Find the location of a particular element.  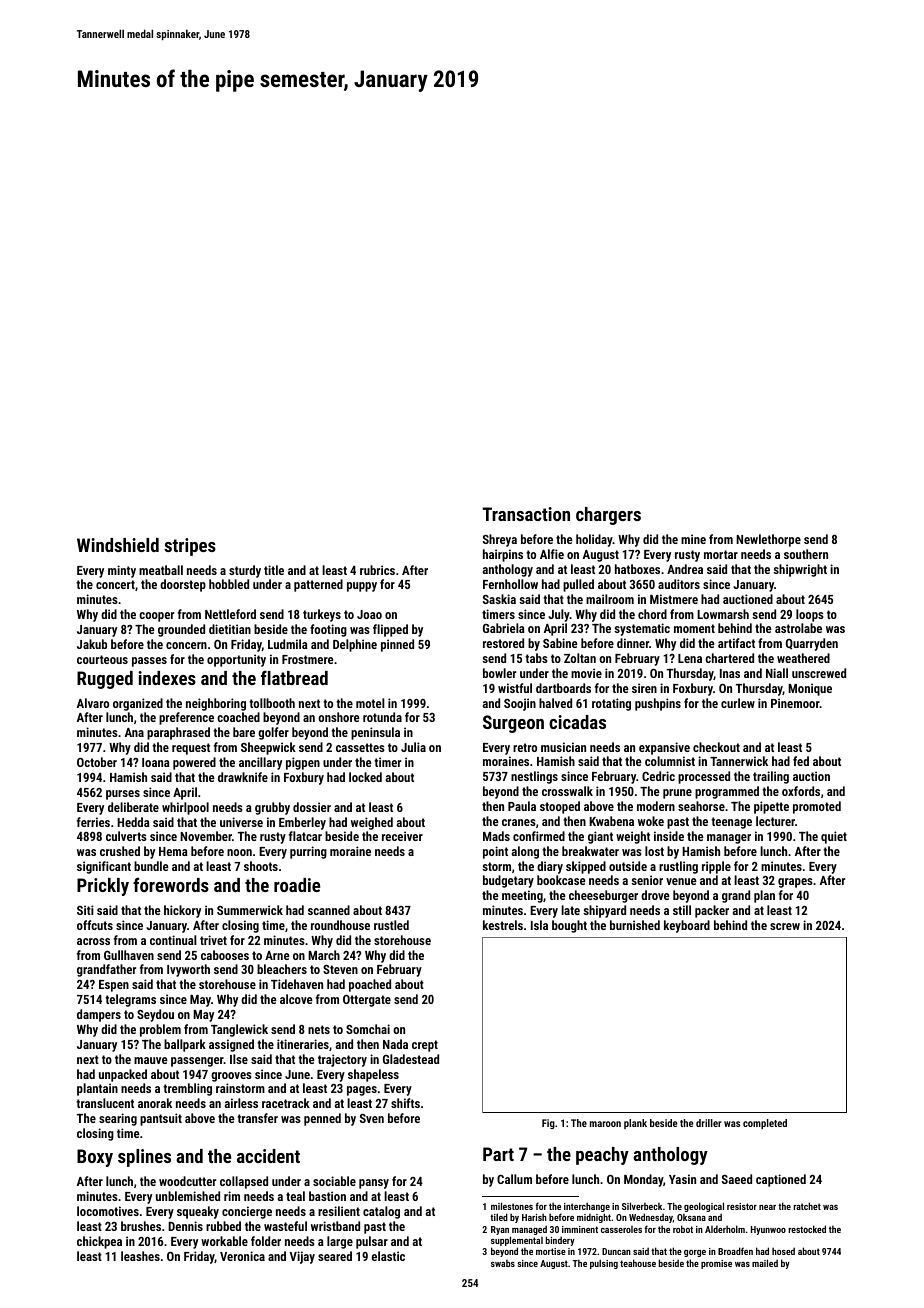

Kwabena is located at coordinates (611, 821).
